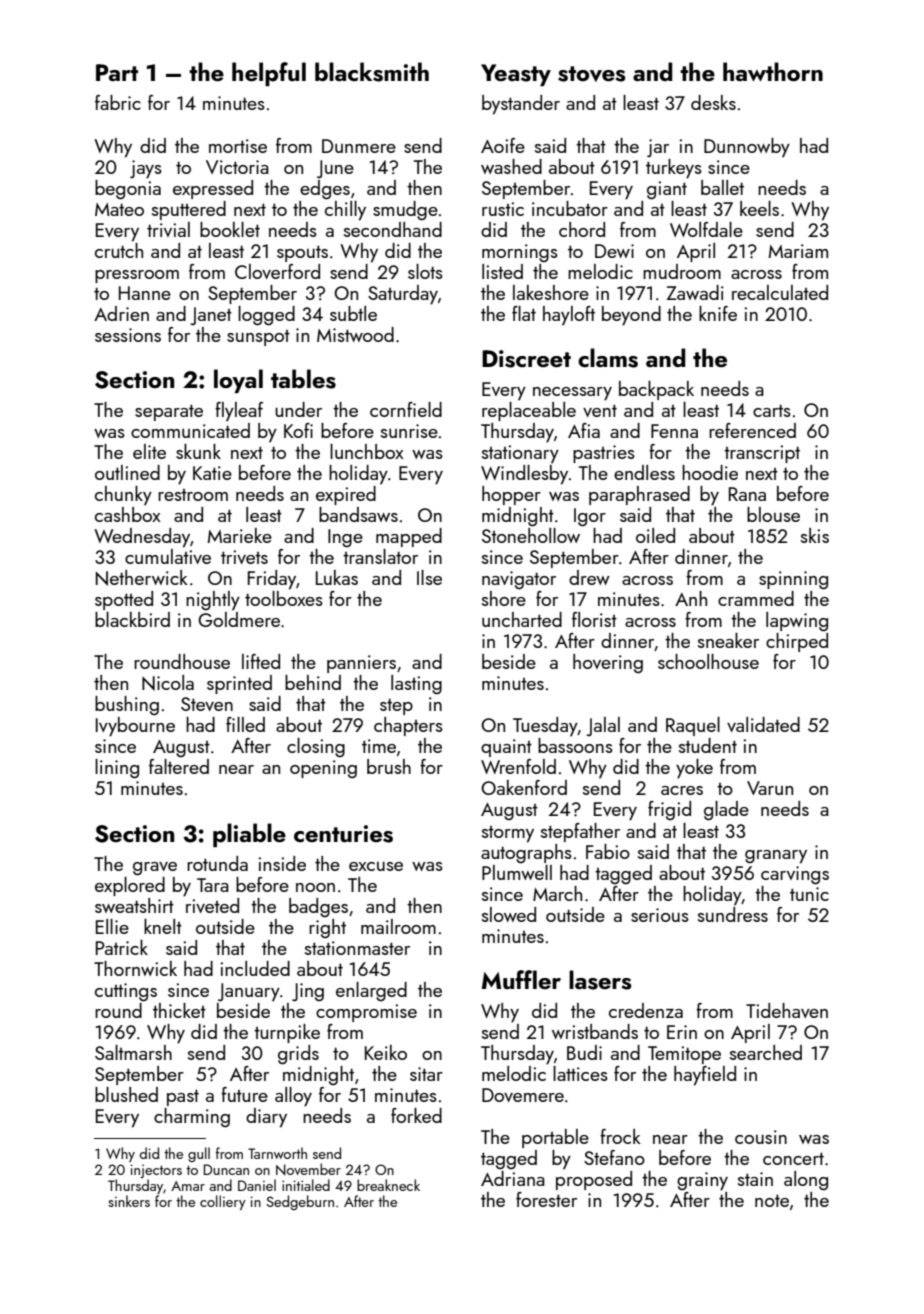  What do you see at coordinates (323, 769) in the page?
I see `opening` at bounding box center [323, 769].
